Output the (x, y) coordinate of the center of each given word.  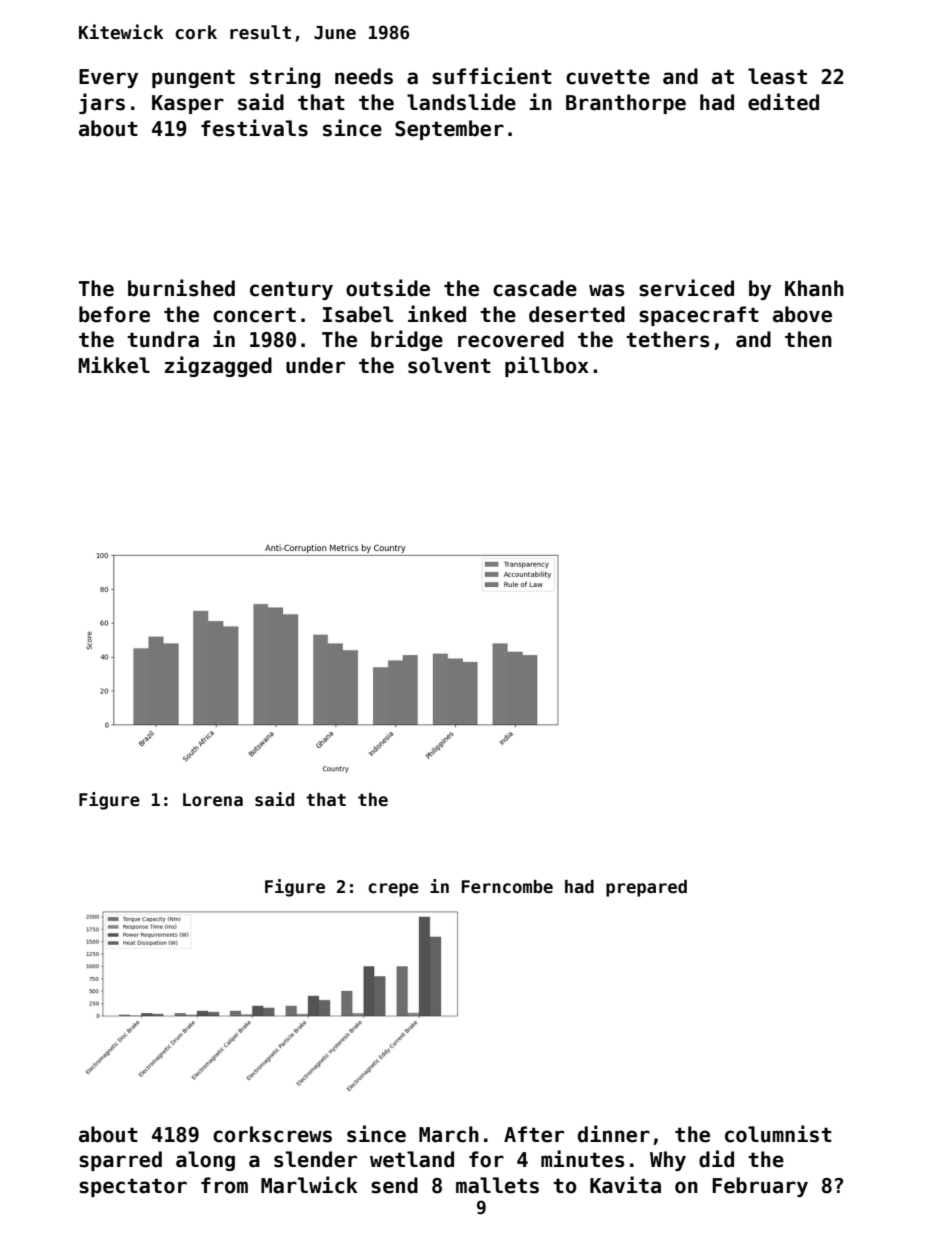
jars (102, 103)
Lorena (213, 800)
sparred (120, 1161)
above (802, 314)
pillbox (547, 366)
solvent (449, 365)
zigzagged (218, 366)
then (808, 339)
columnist (778, 1134)
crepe (393, 890)
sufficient (492, 76)
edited (783, 102)
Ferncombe (507, 887)
